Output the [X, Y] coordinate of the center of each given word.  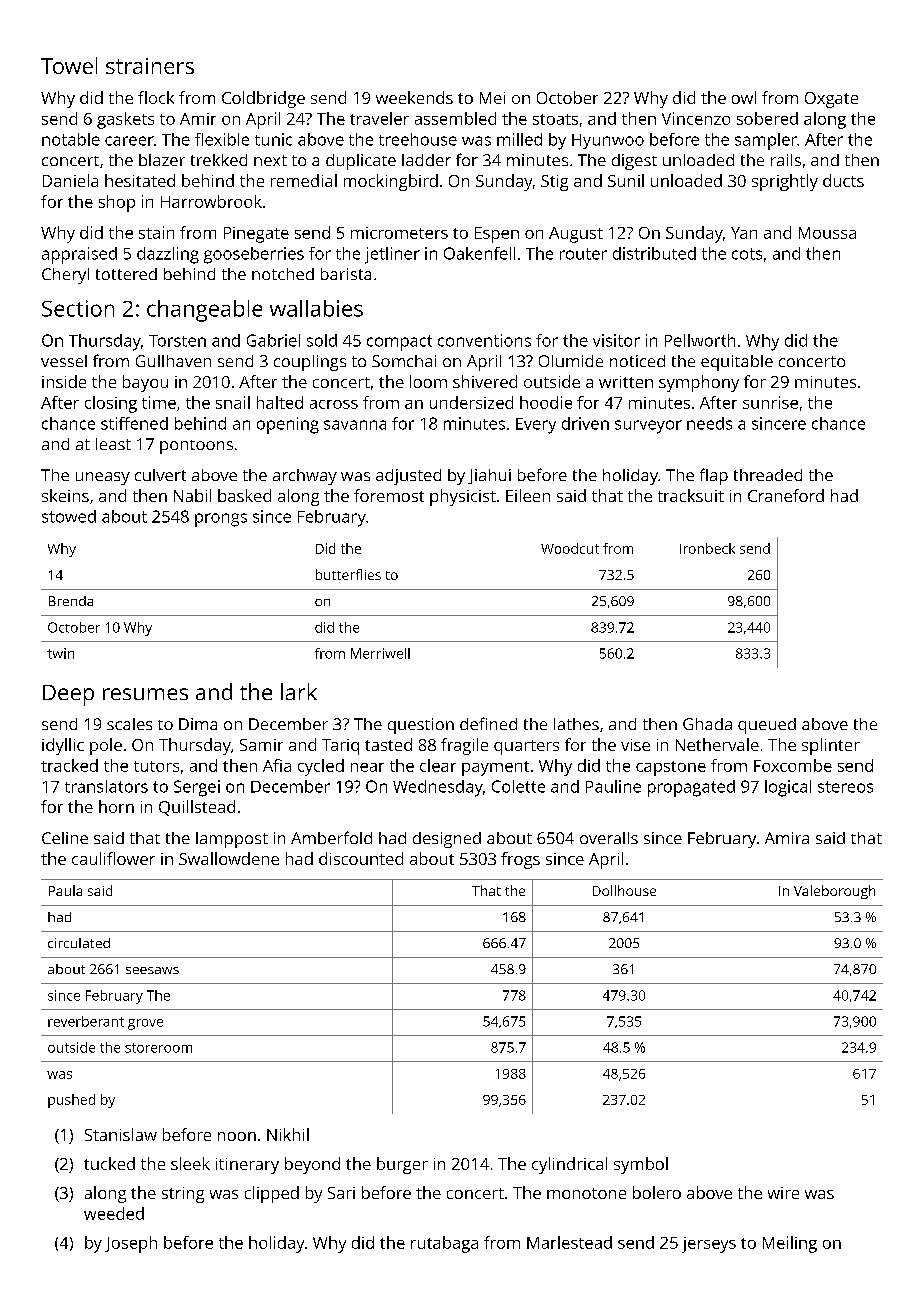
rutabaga [444, 1244]
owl [744, 97]
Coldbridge [263, 99]
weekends [414, 97]
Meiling [790, 1244]
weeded [114, 1213]
